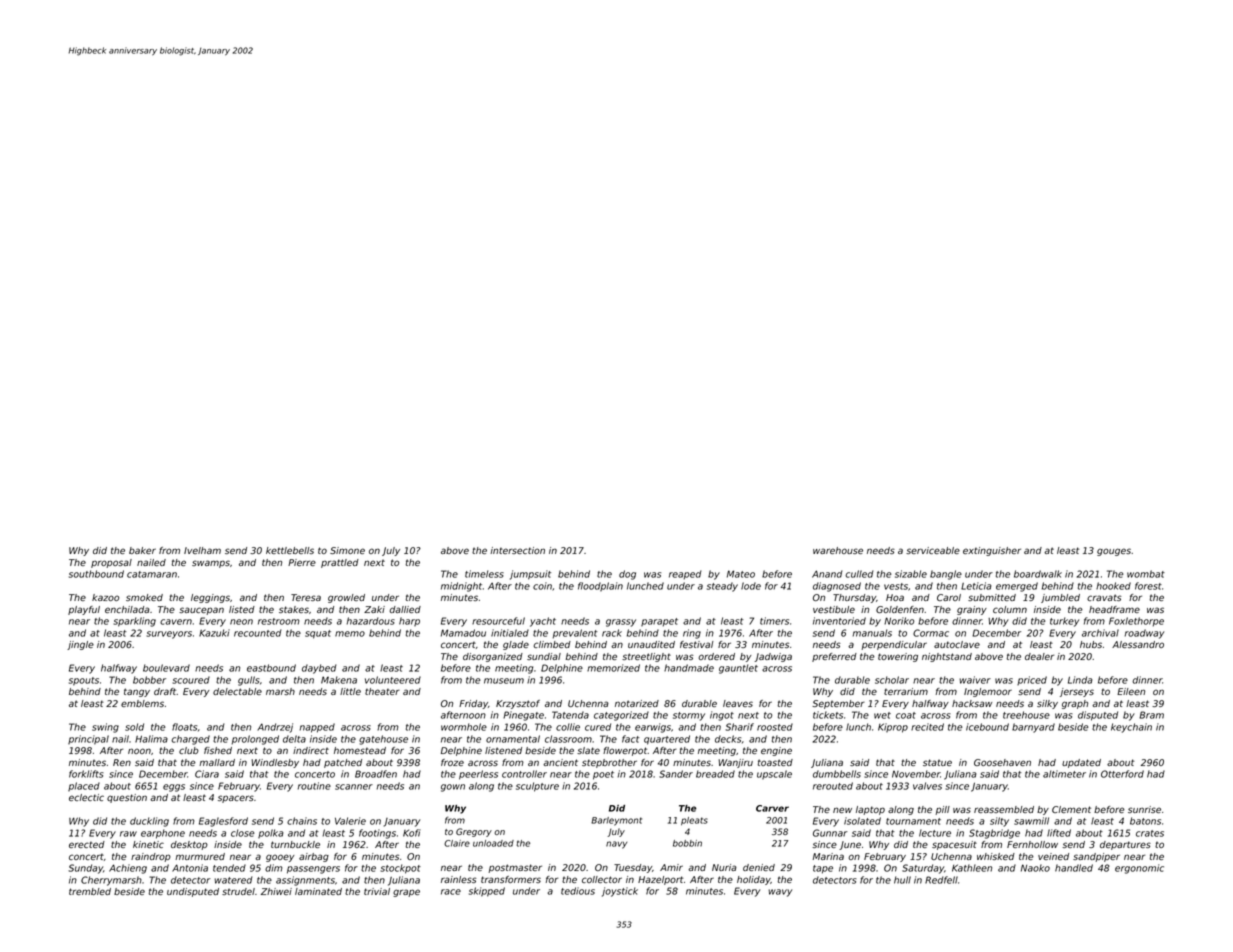 Image resolution: width=1233 pixels, height=952 pixels. What do you see at coordinates (393, 680) in the image?
I see `volunteered` at bounding box center [393, 680].
